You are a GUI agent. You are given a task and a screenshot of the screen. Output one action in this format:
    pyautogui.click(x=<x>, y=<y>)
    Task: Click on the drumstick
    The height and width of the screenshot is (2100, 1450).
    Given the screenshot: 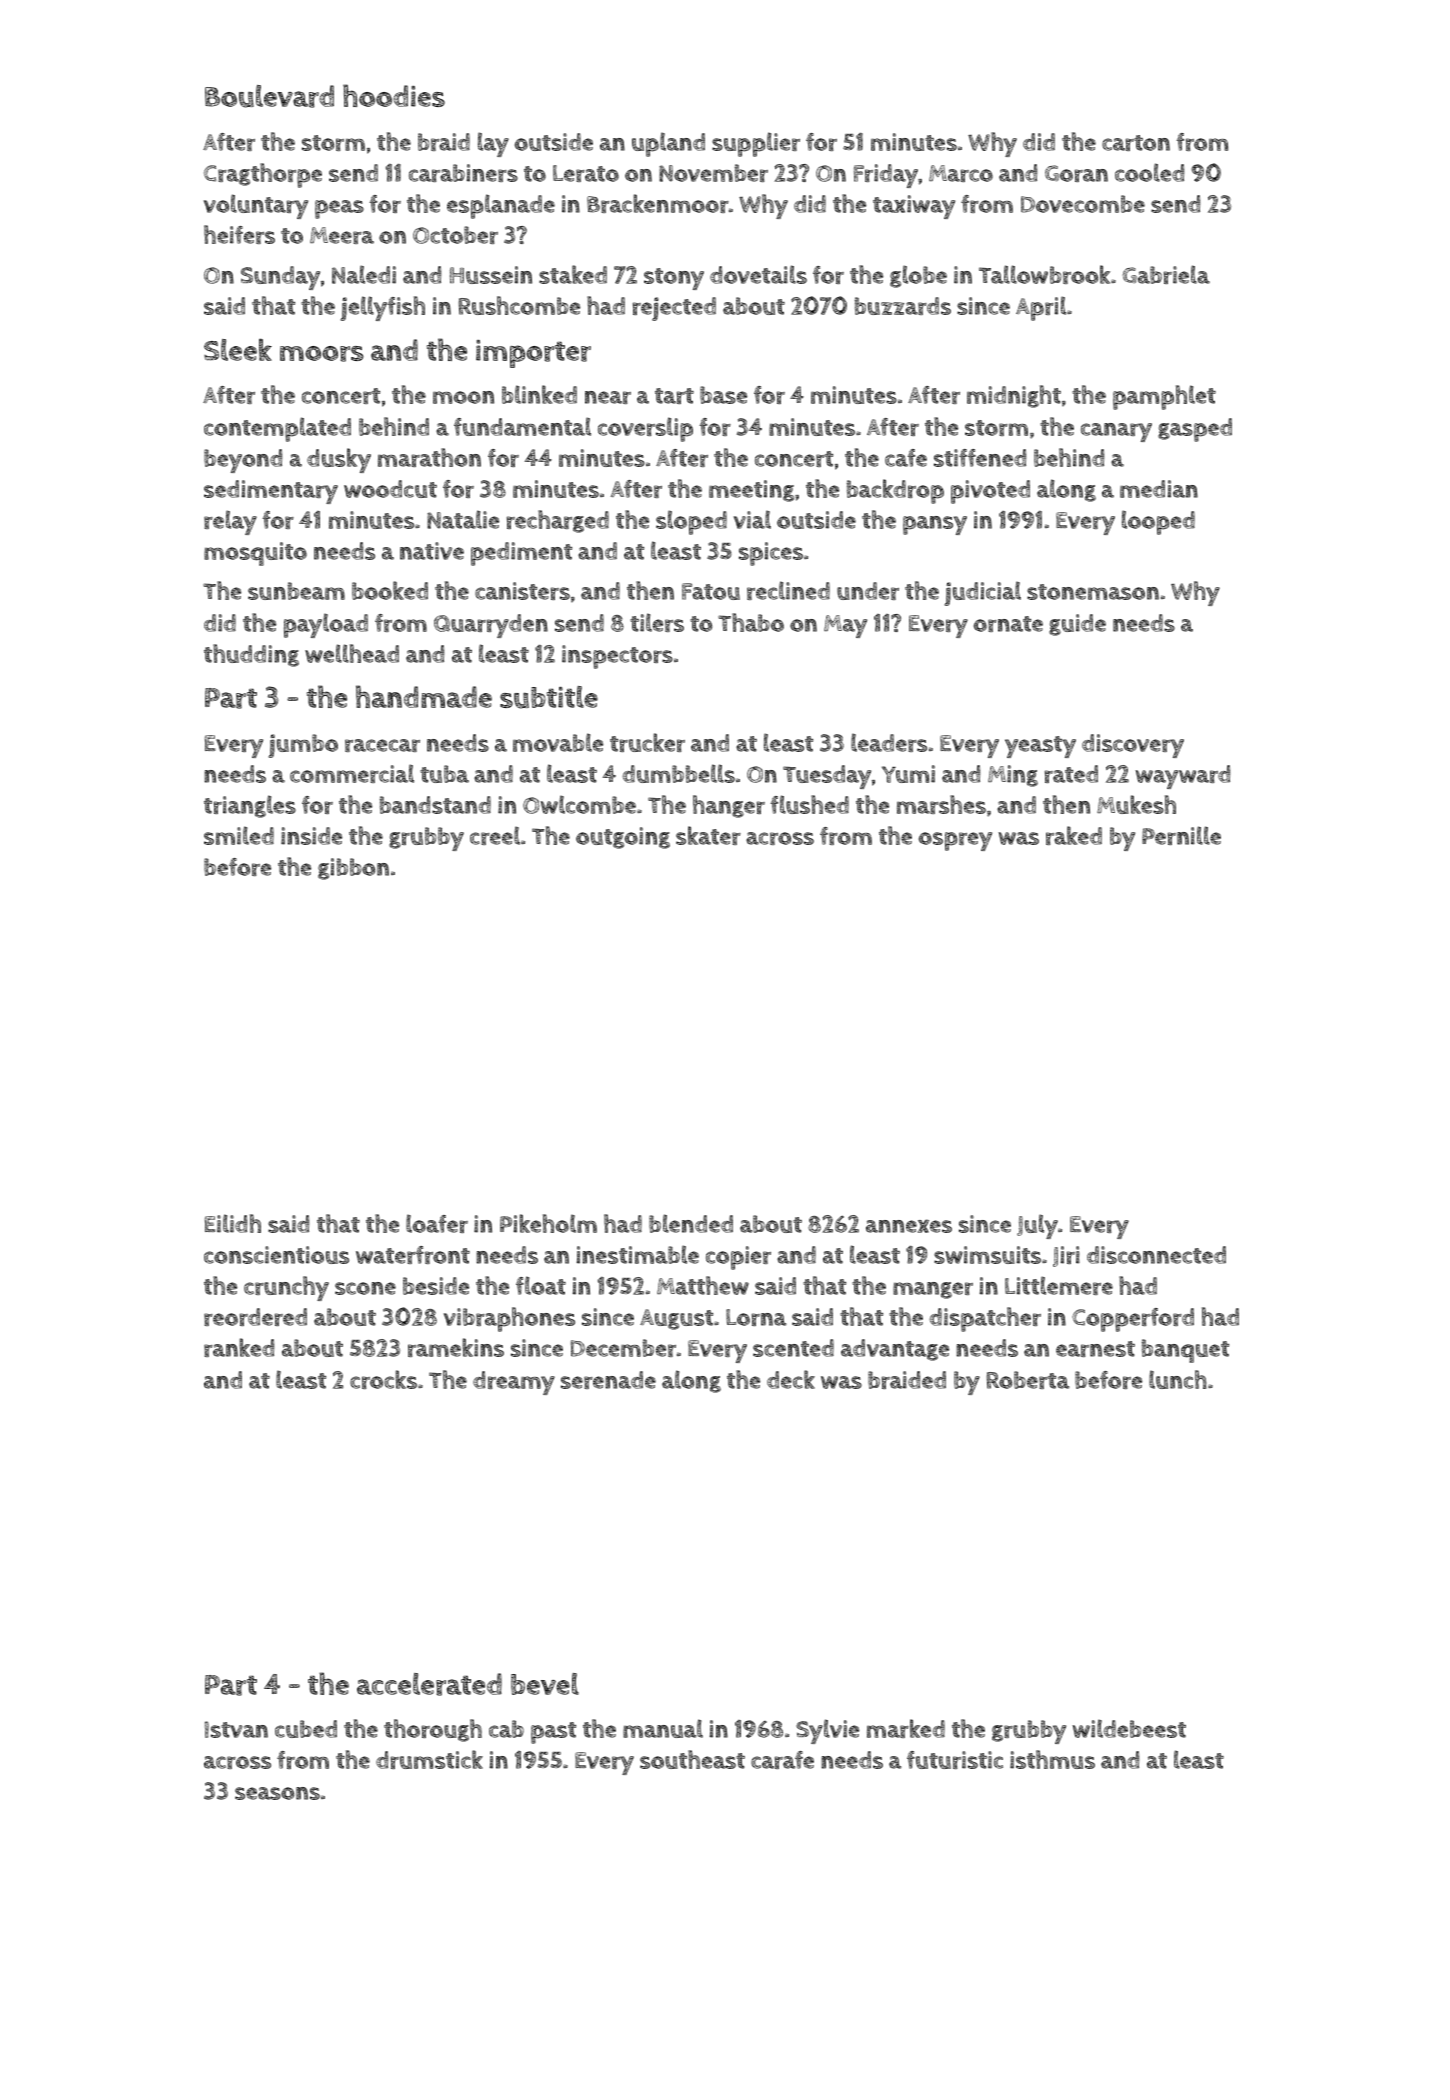 What is the action you would take?
    pyautogui.click(x=429, y=1759)
